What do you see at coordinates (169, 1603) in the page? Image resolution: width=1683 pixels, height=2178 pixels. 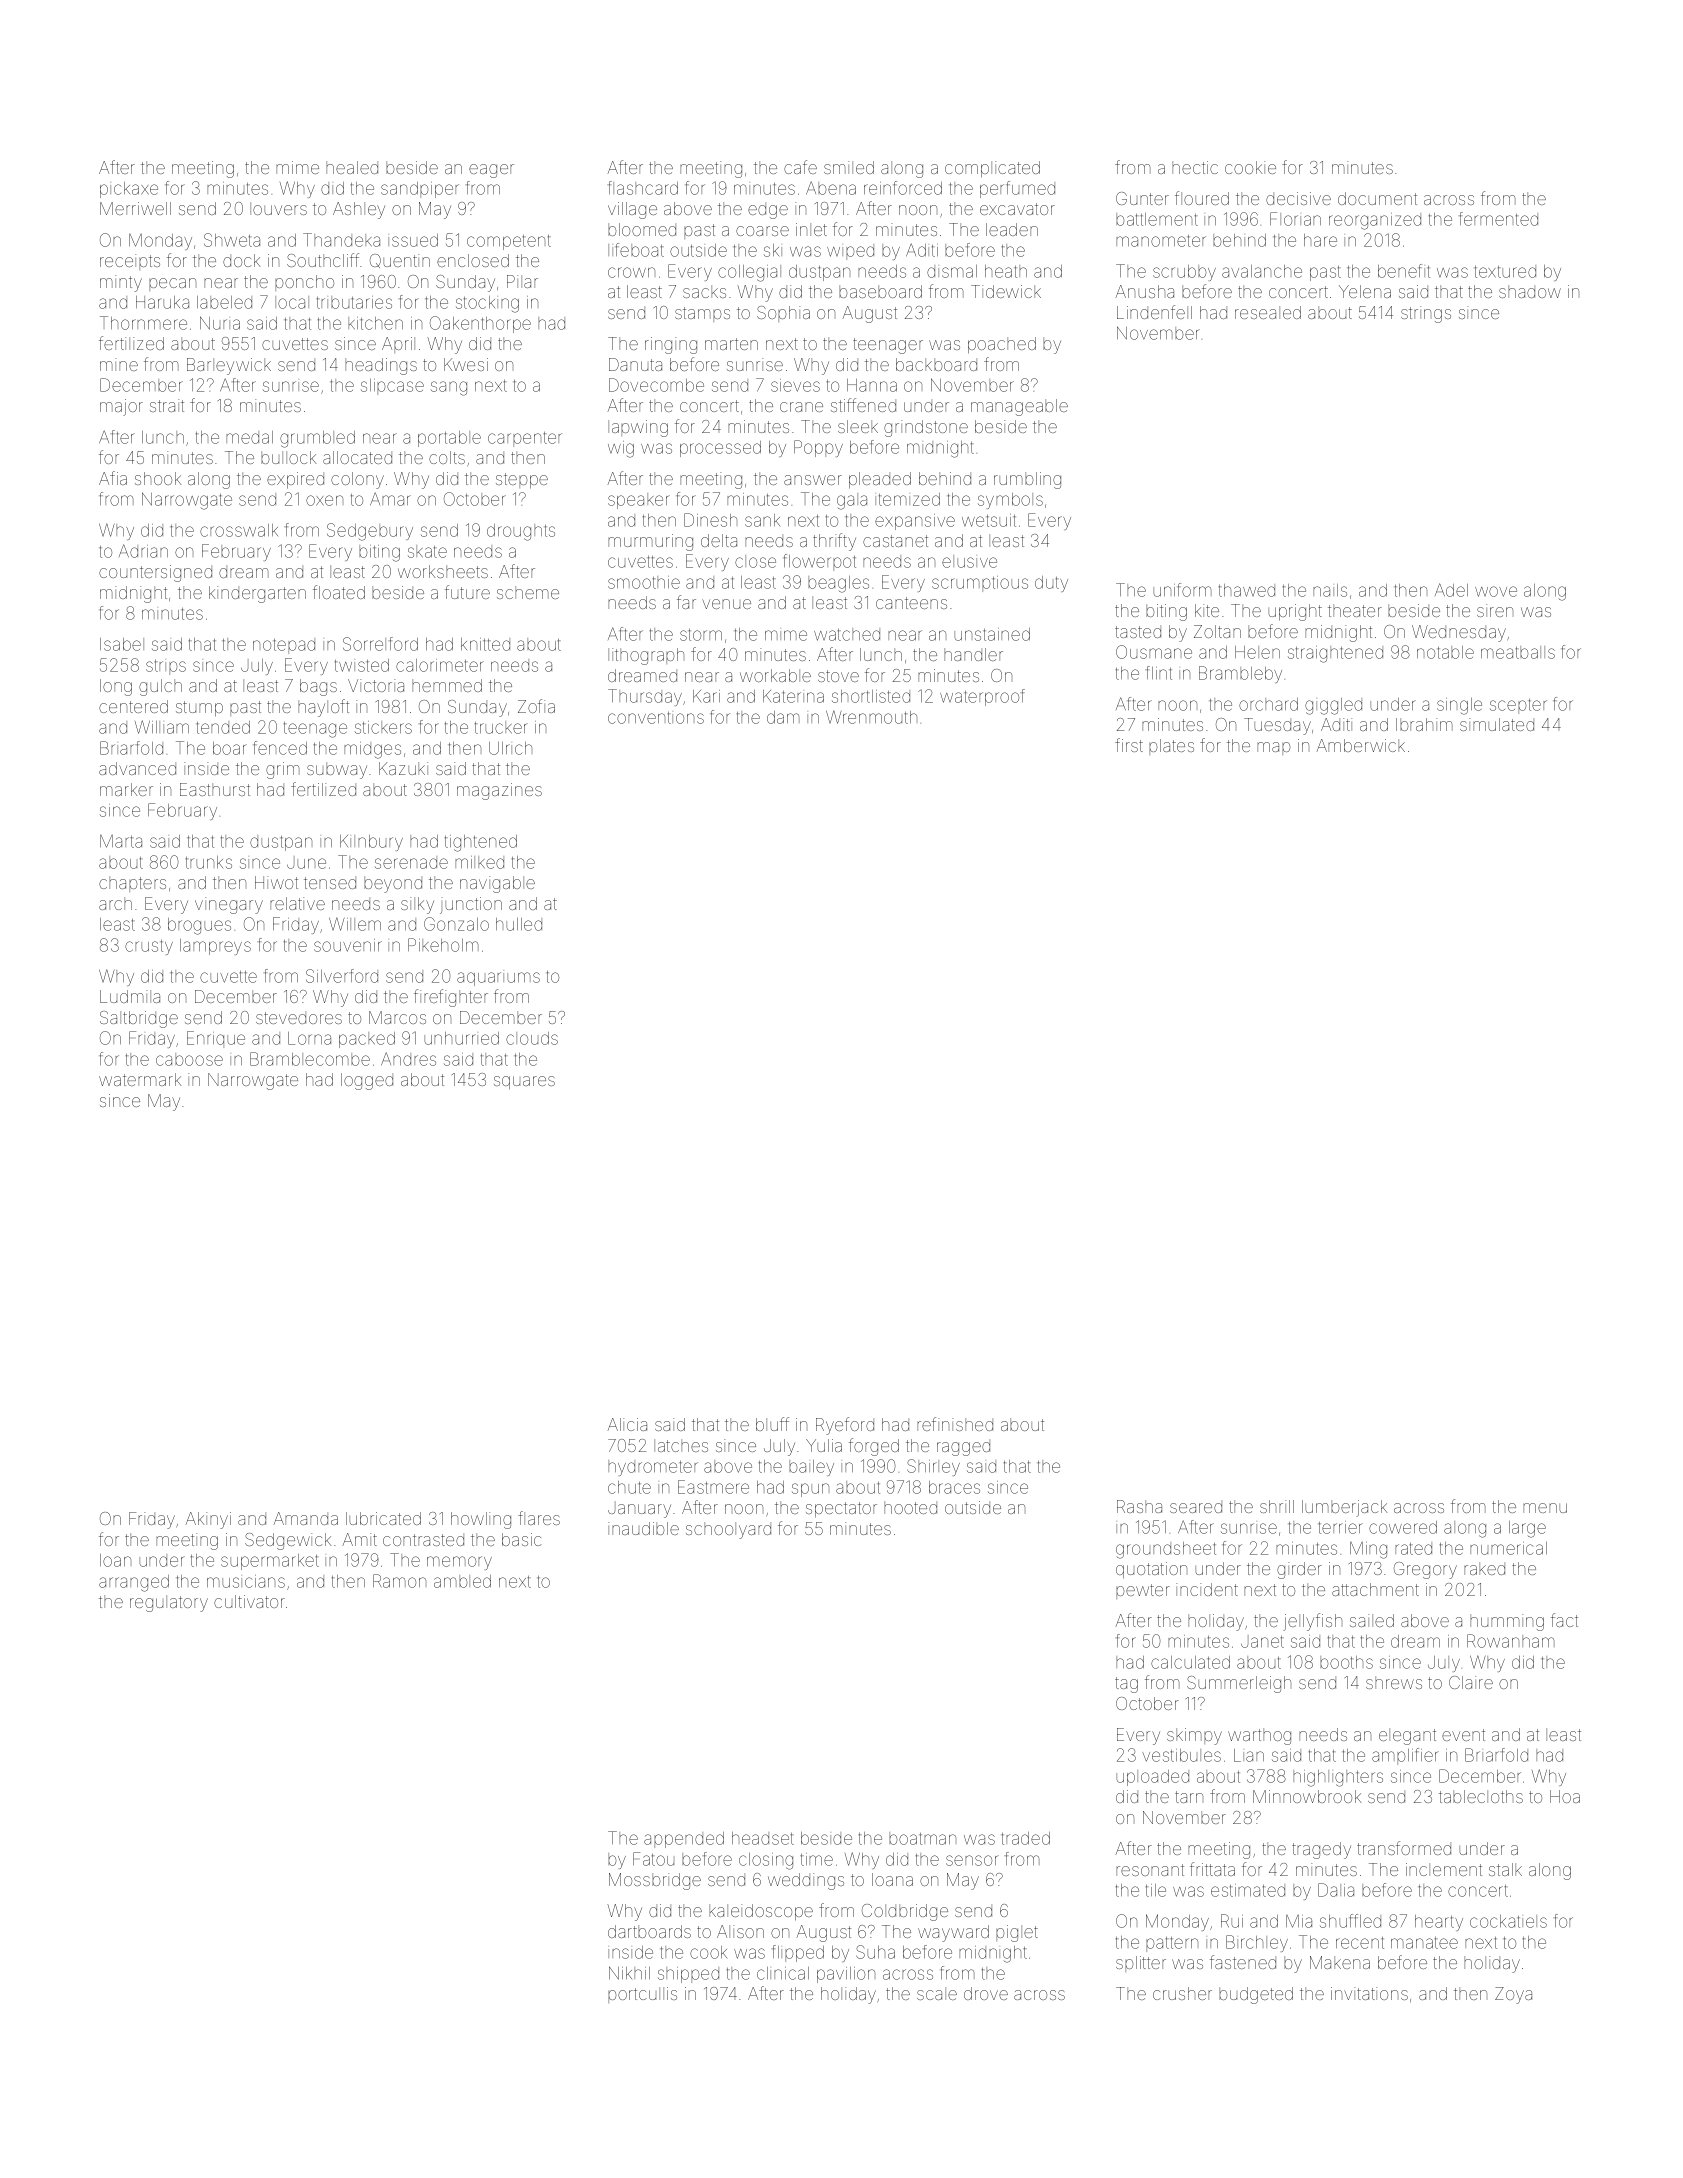 I see `regulatory` at bounding box center [169, 1603].
